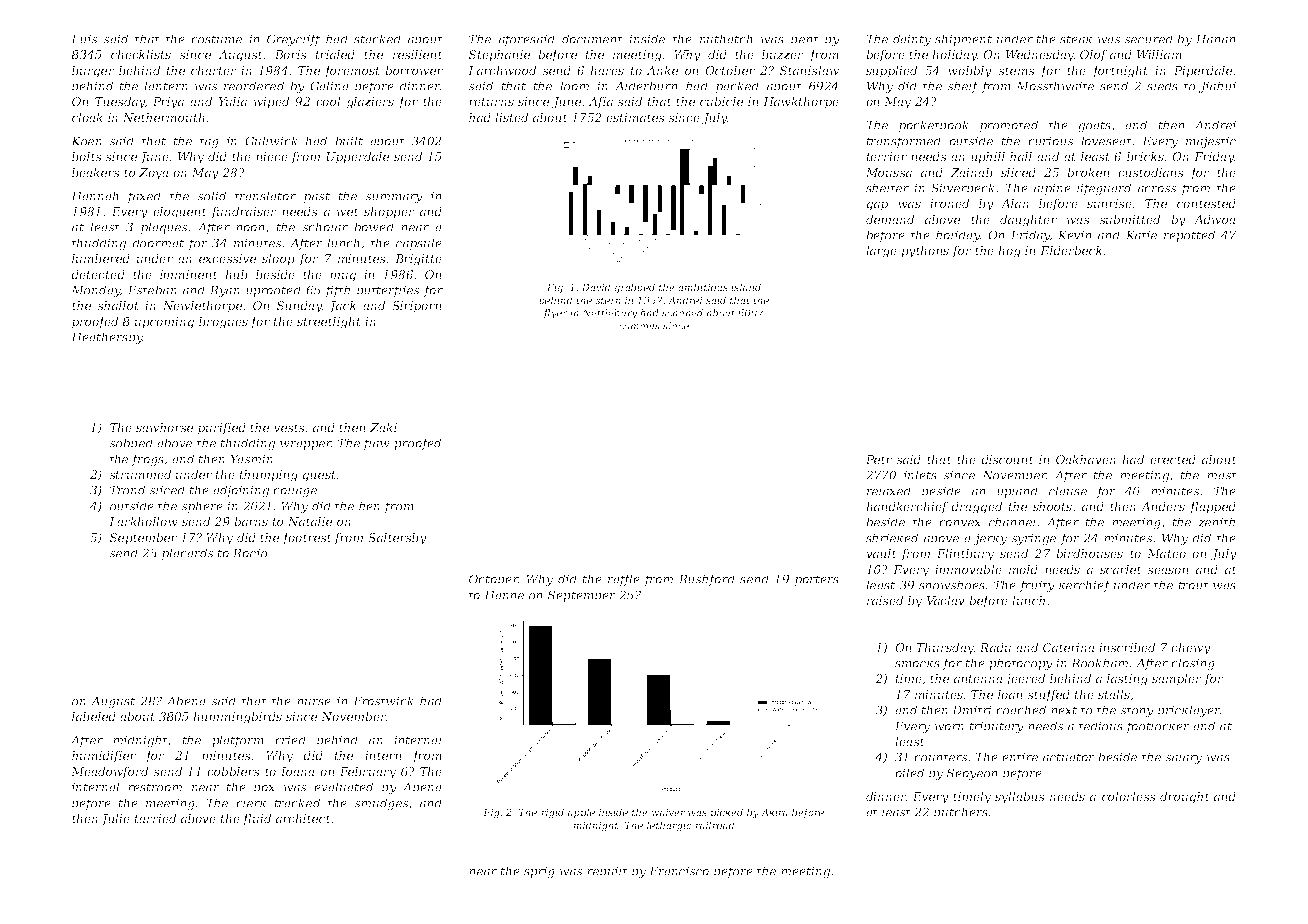 This screenshot has width=1308, height=924. I want to click on stacked, so click(377, 39).
